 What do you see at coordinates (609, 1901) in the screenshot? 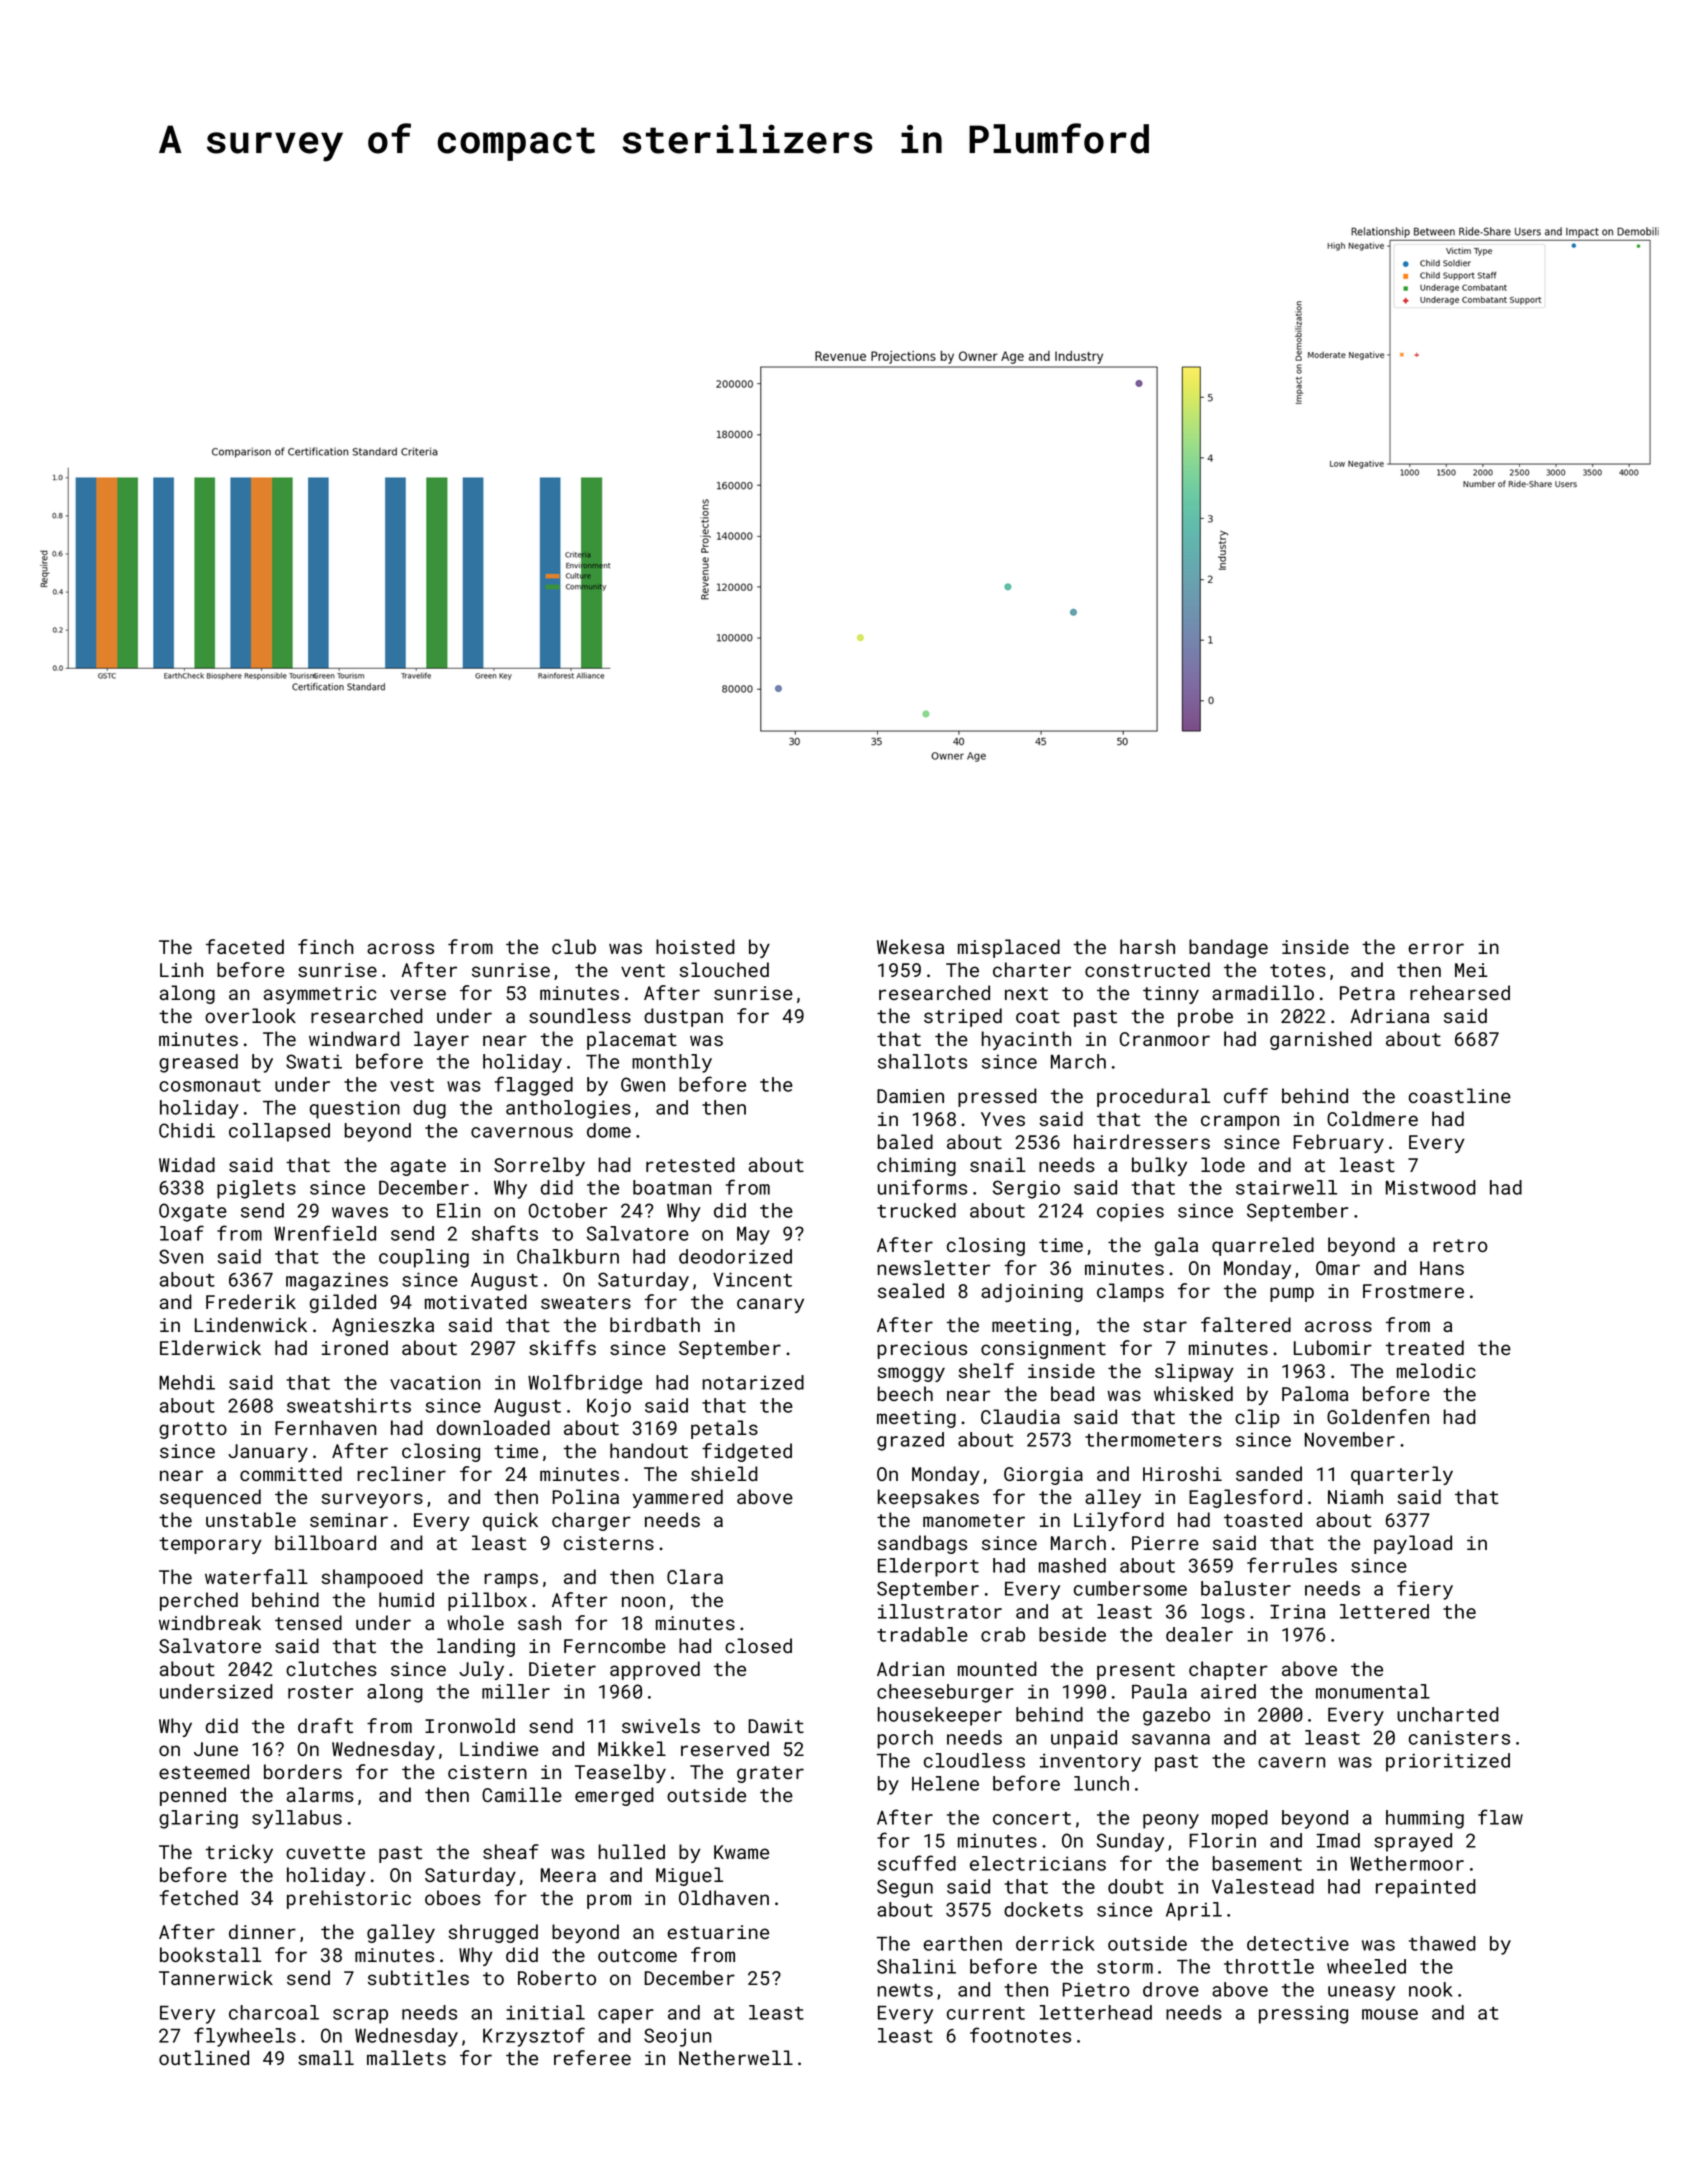
I see `prom` at bounding box center [609, 1901].
